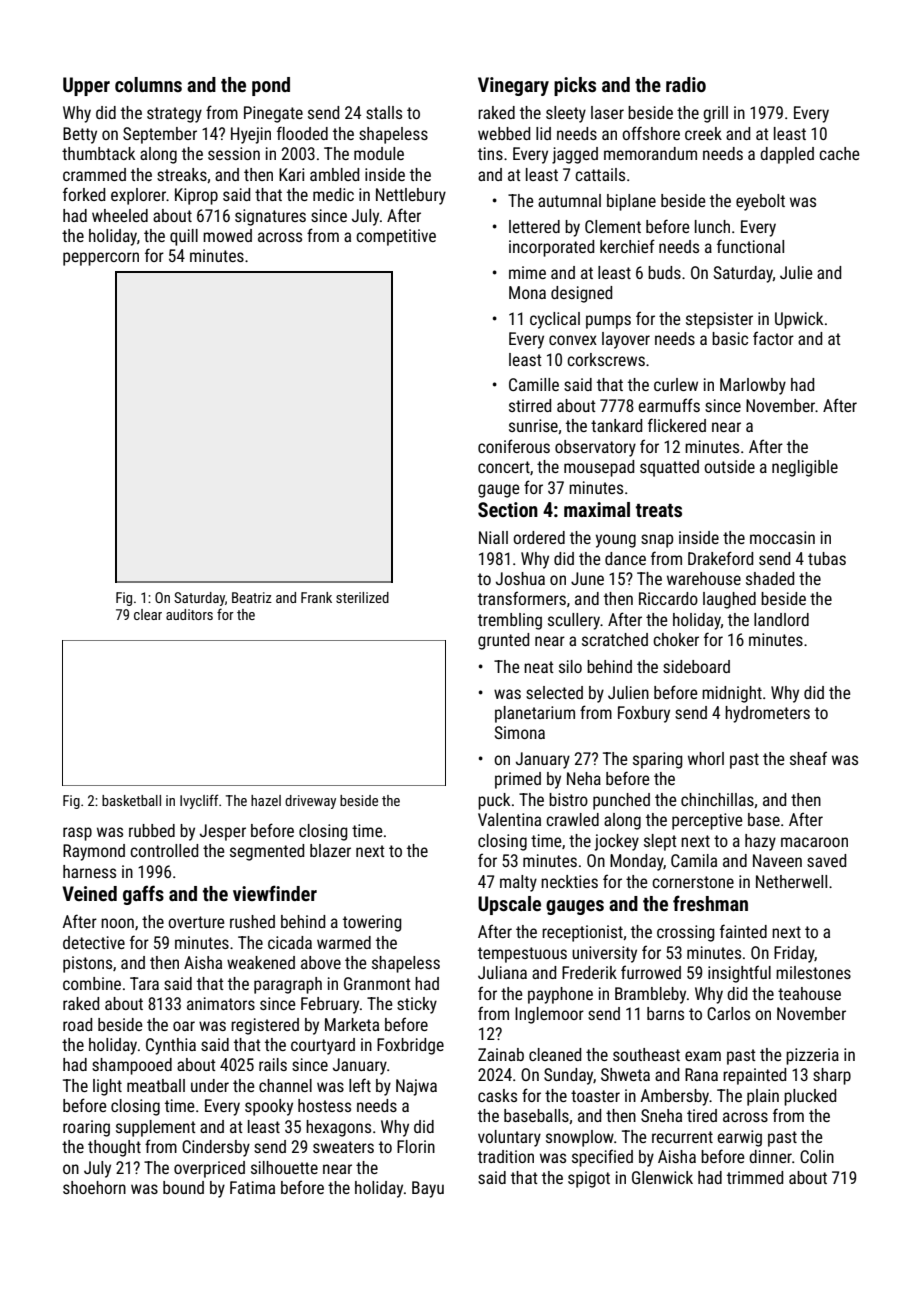 Image resolution: width=924 pixels, height=1308 pixels. Describe the element at coordinates (183, 1187) in the page. I see `bound` at that location.
